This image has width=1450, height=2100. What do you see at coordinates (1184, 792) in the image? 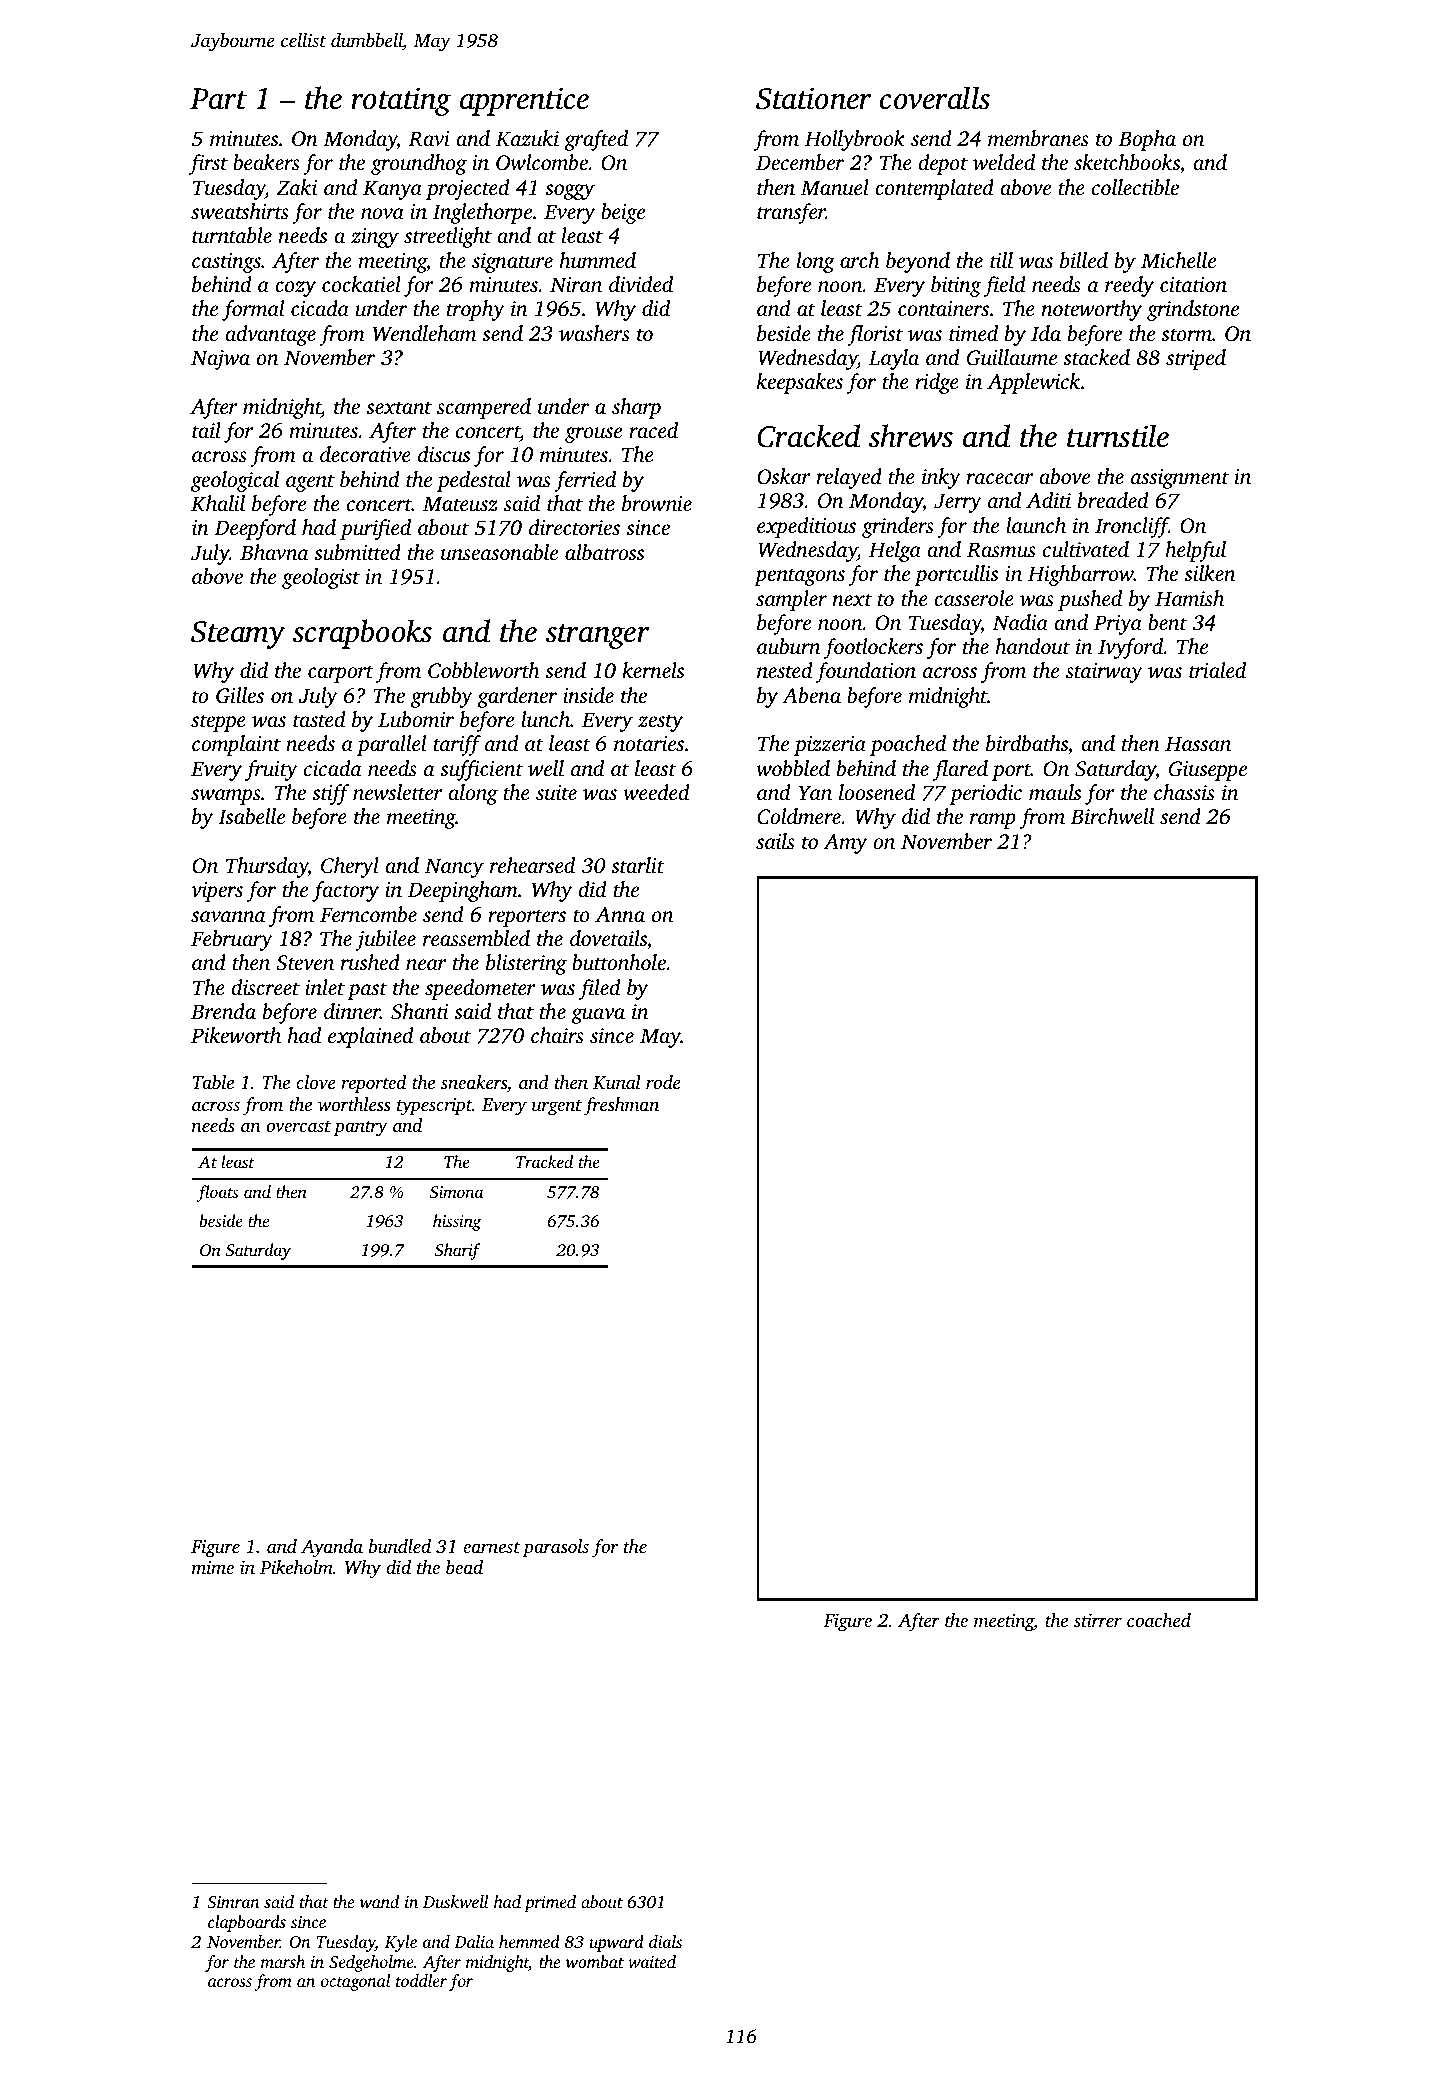
I see `chassis` at bounding box center [1184, 792].
